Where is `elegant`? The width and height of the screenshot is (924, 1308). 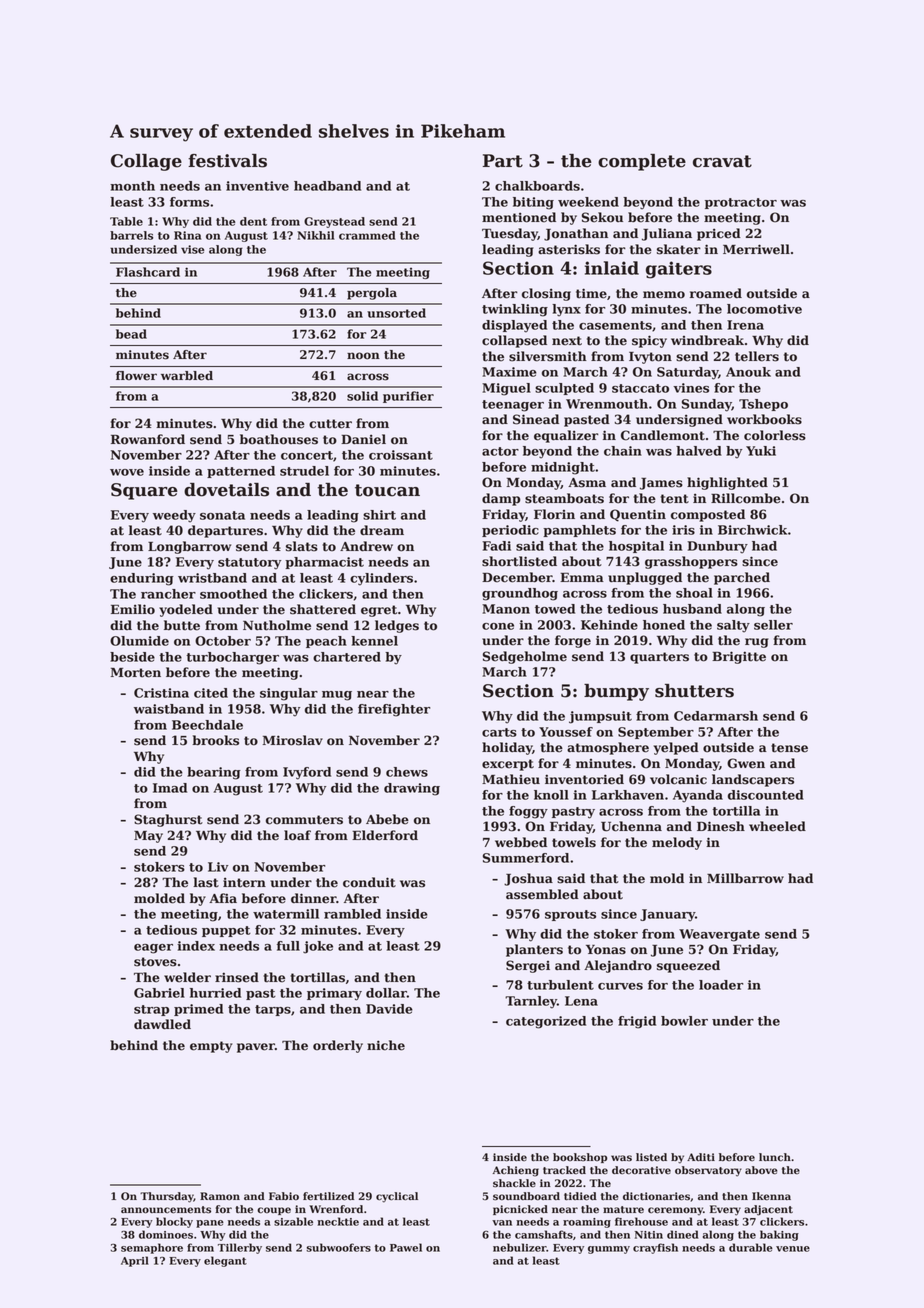
elegant is located at coordinates (225, 1261).
